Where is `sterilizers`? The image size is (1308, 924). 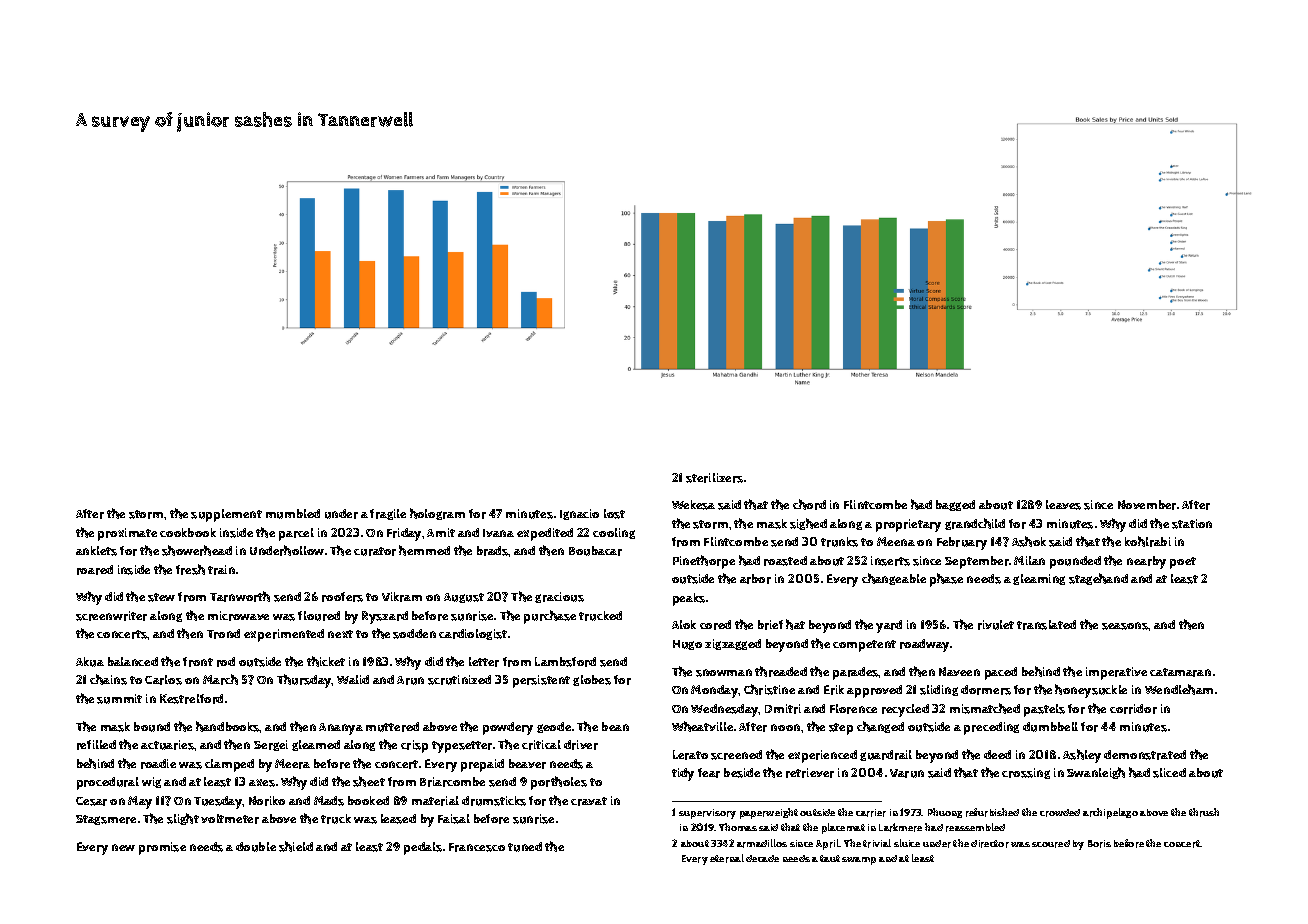 sterilizers is located at coordinates (714, 478).
